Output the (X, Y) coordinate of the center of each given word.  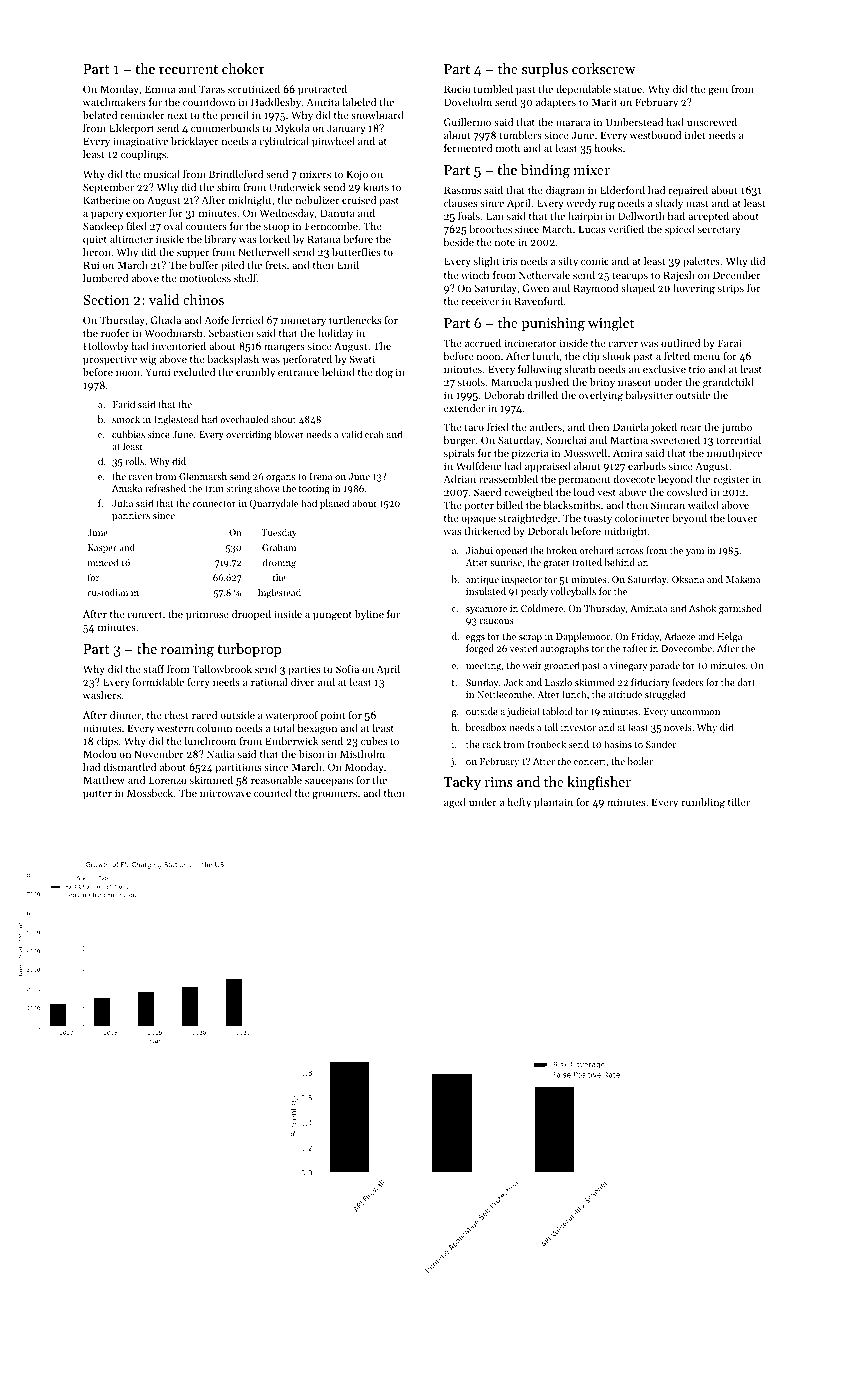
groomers (334, 795)
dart (746, 682)
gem (718, 91)
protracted (322, 90)
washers (102, 695)
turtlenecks (355, 320)
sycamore (486, 610)
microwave (225, 793)
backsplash (233, 360)
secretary (719, 231)
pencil (235, 116)
